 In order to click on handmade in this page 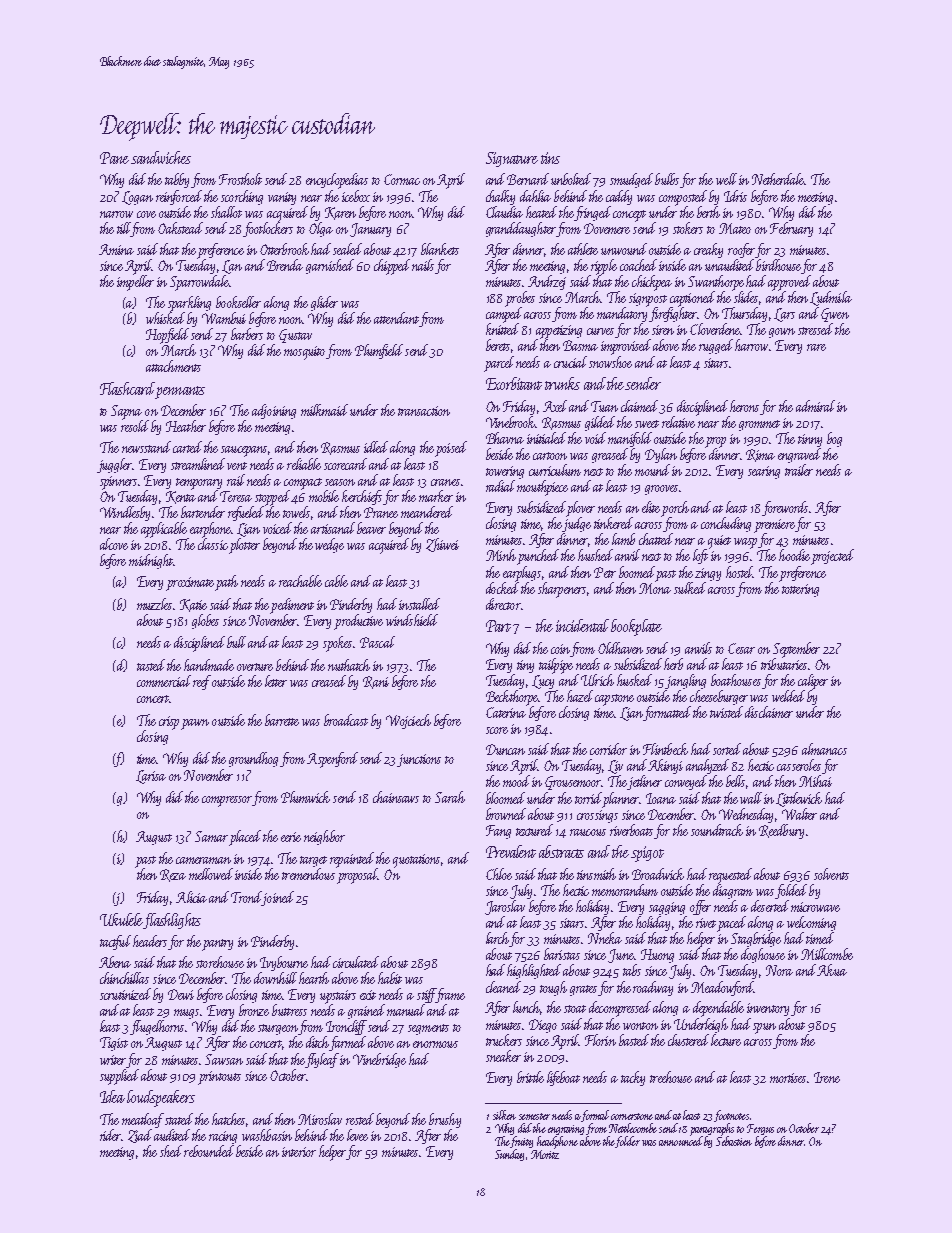, I will do `click(209, 665)`.
